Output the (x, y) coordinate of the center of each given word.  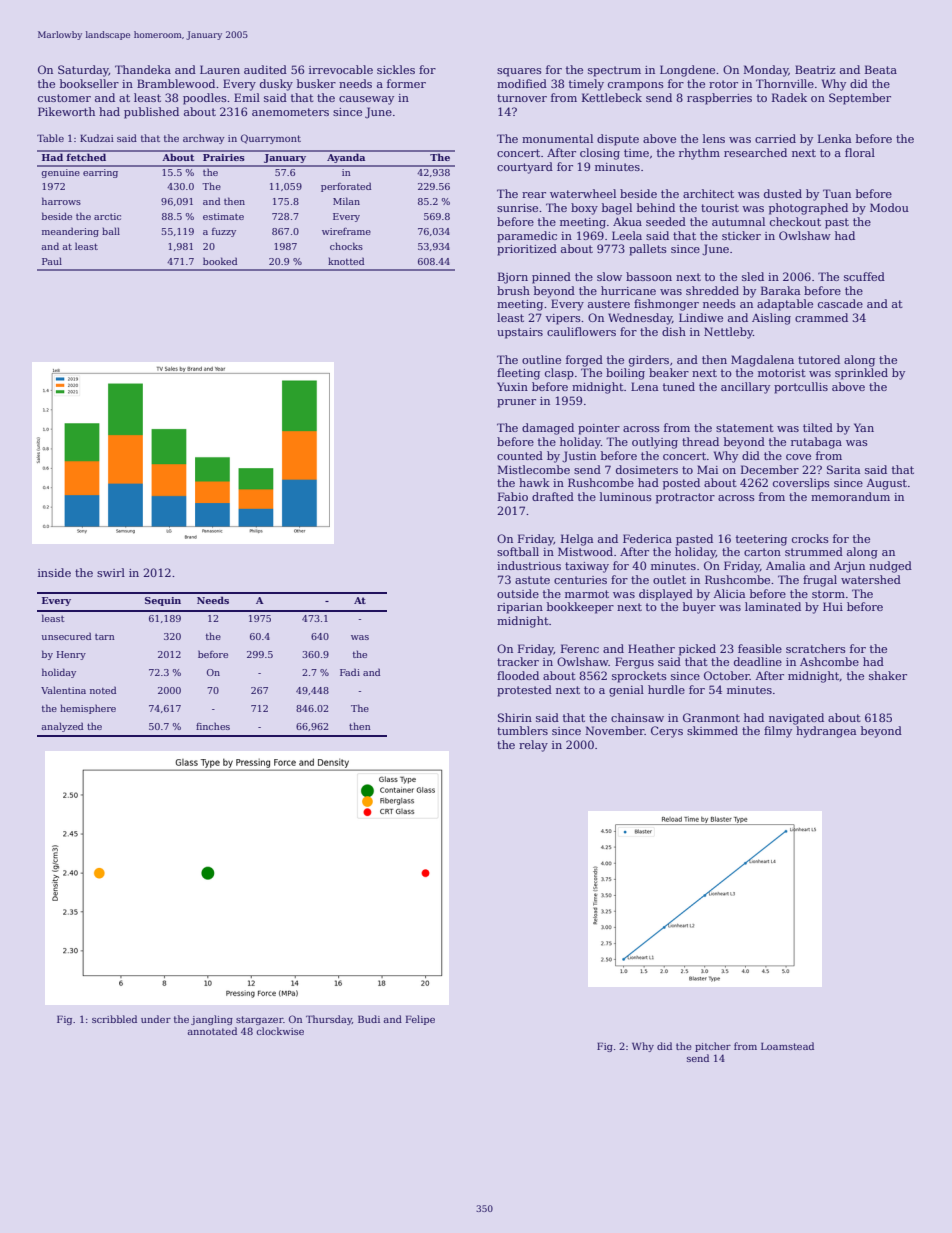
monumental (557, 138)
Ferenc (580, 648)
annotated (212, 1031)
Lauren (220, 69)
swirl (111, 572)
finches (213, 726)
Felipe (420, 1020)
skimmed (712, 730)
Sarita (844, 469)
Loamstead (787, 1046)
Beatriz (815, 69)
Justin (579, 457)
